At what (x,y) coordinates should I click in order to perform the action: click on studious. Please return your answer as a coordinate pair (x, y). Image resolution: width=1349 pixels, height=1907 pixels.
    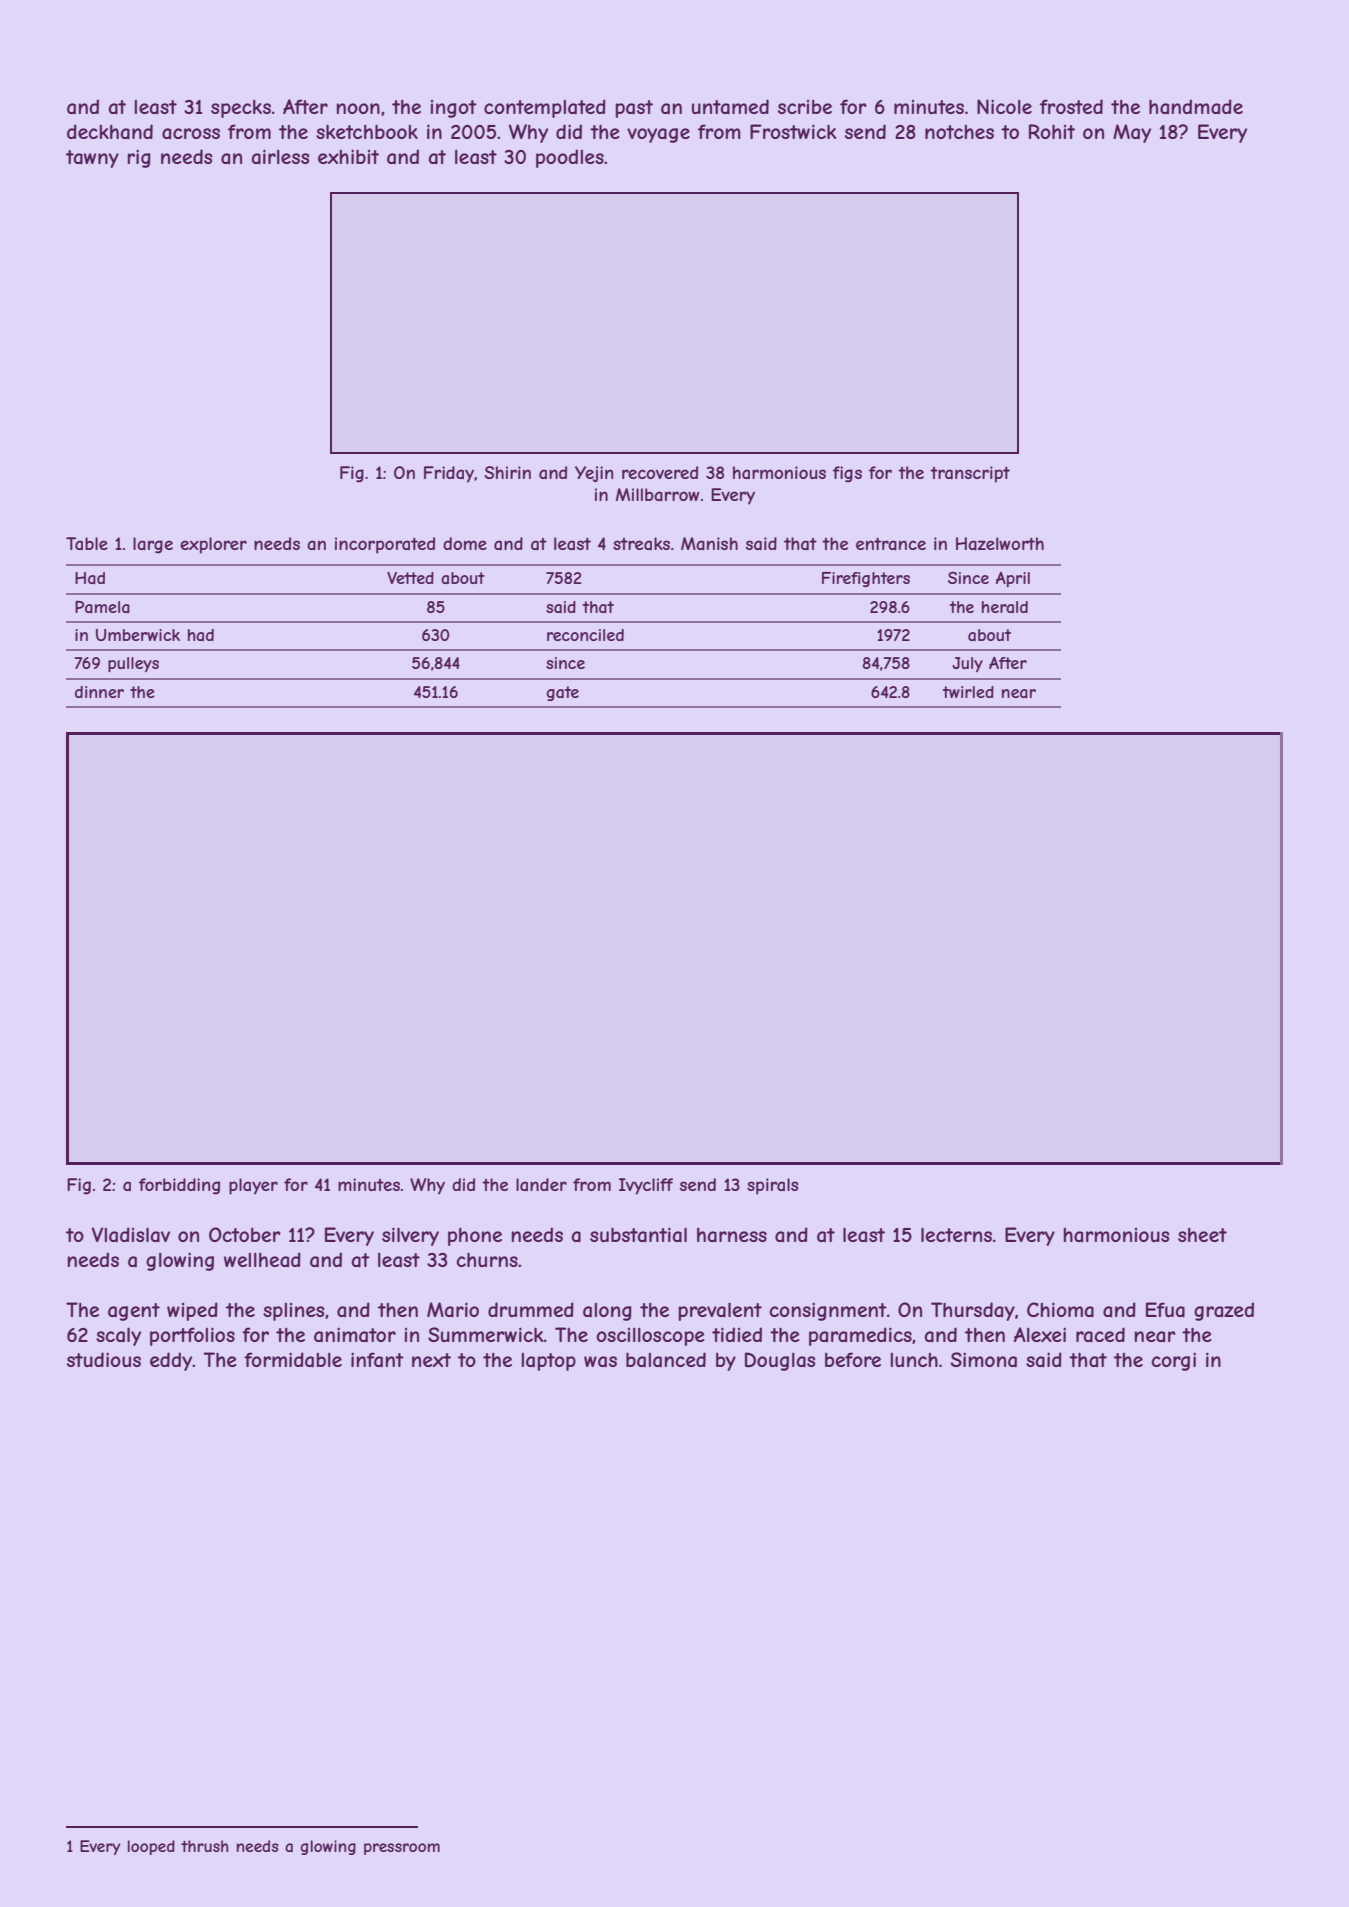
    Looking at the image, I should click on (104, 1359).
